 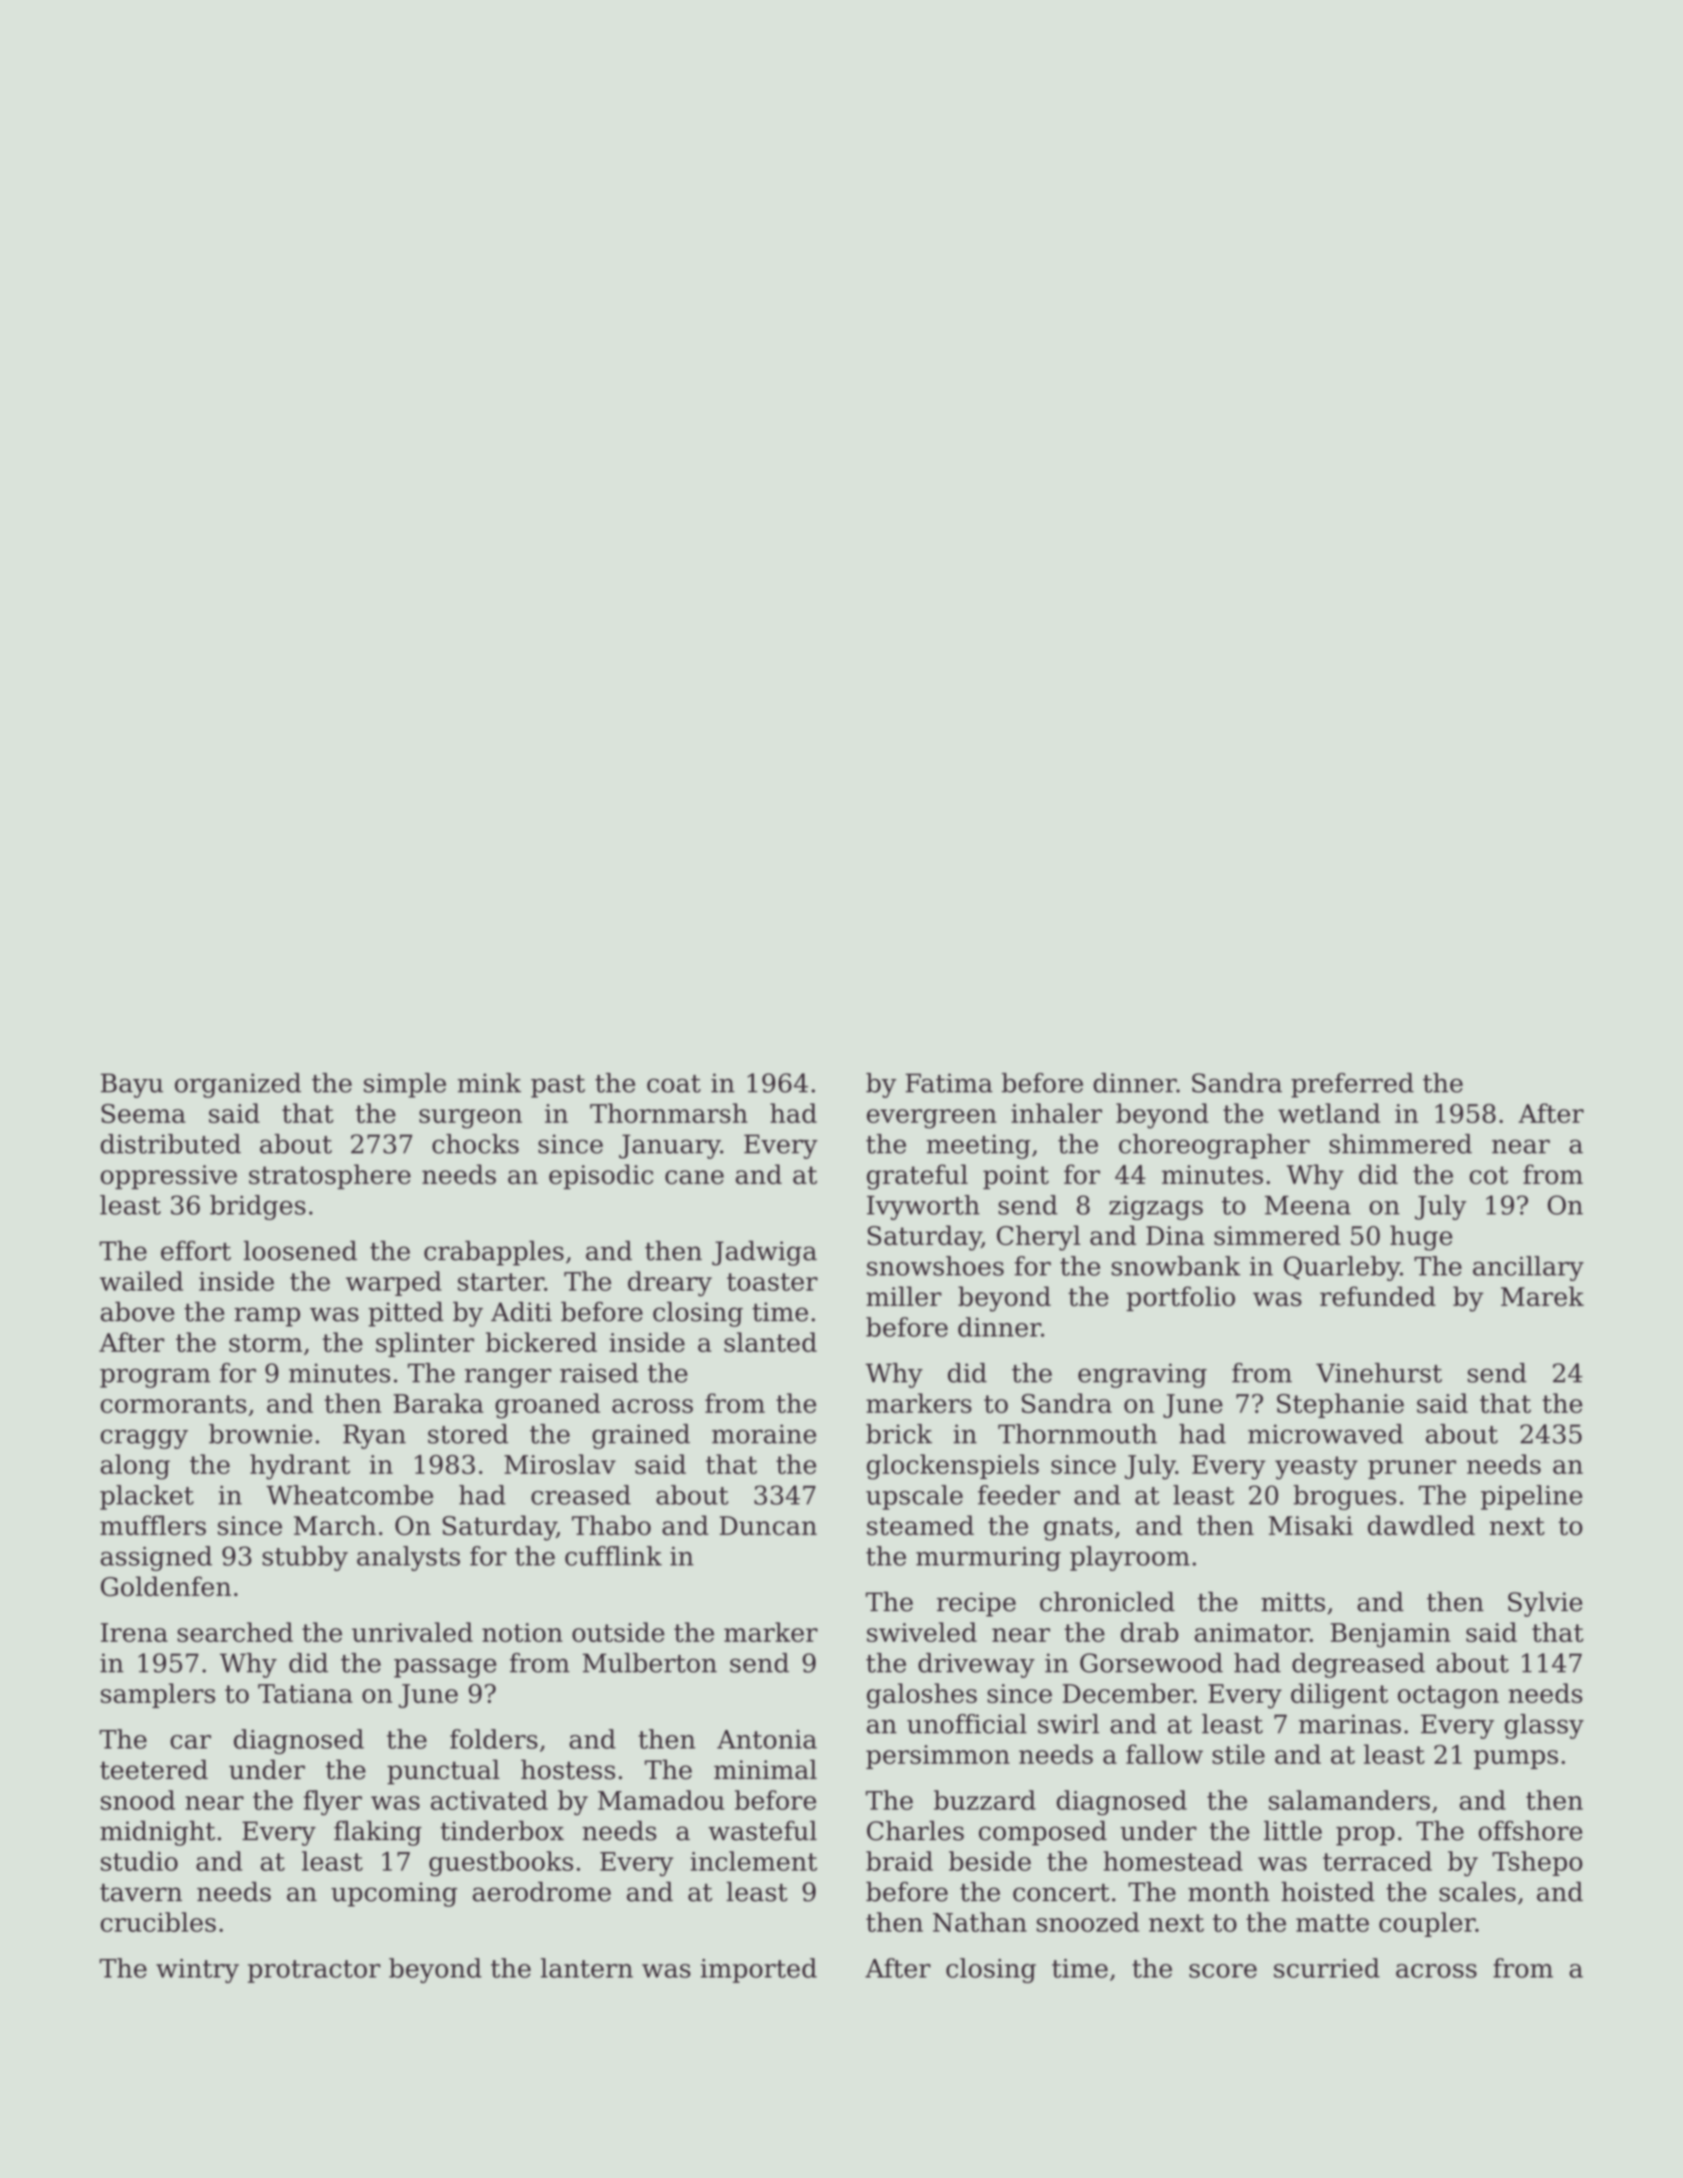 I want to click on flaking, so click(x=378, y=1833).
